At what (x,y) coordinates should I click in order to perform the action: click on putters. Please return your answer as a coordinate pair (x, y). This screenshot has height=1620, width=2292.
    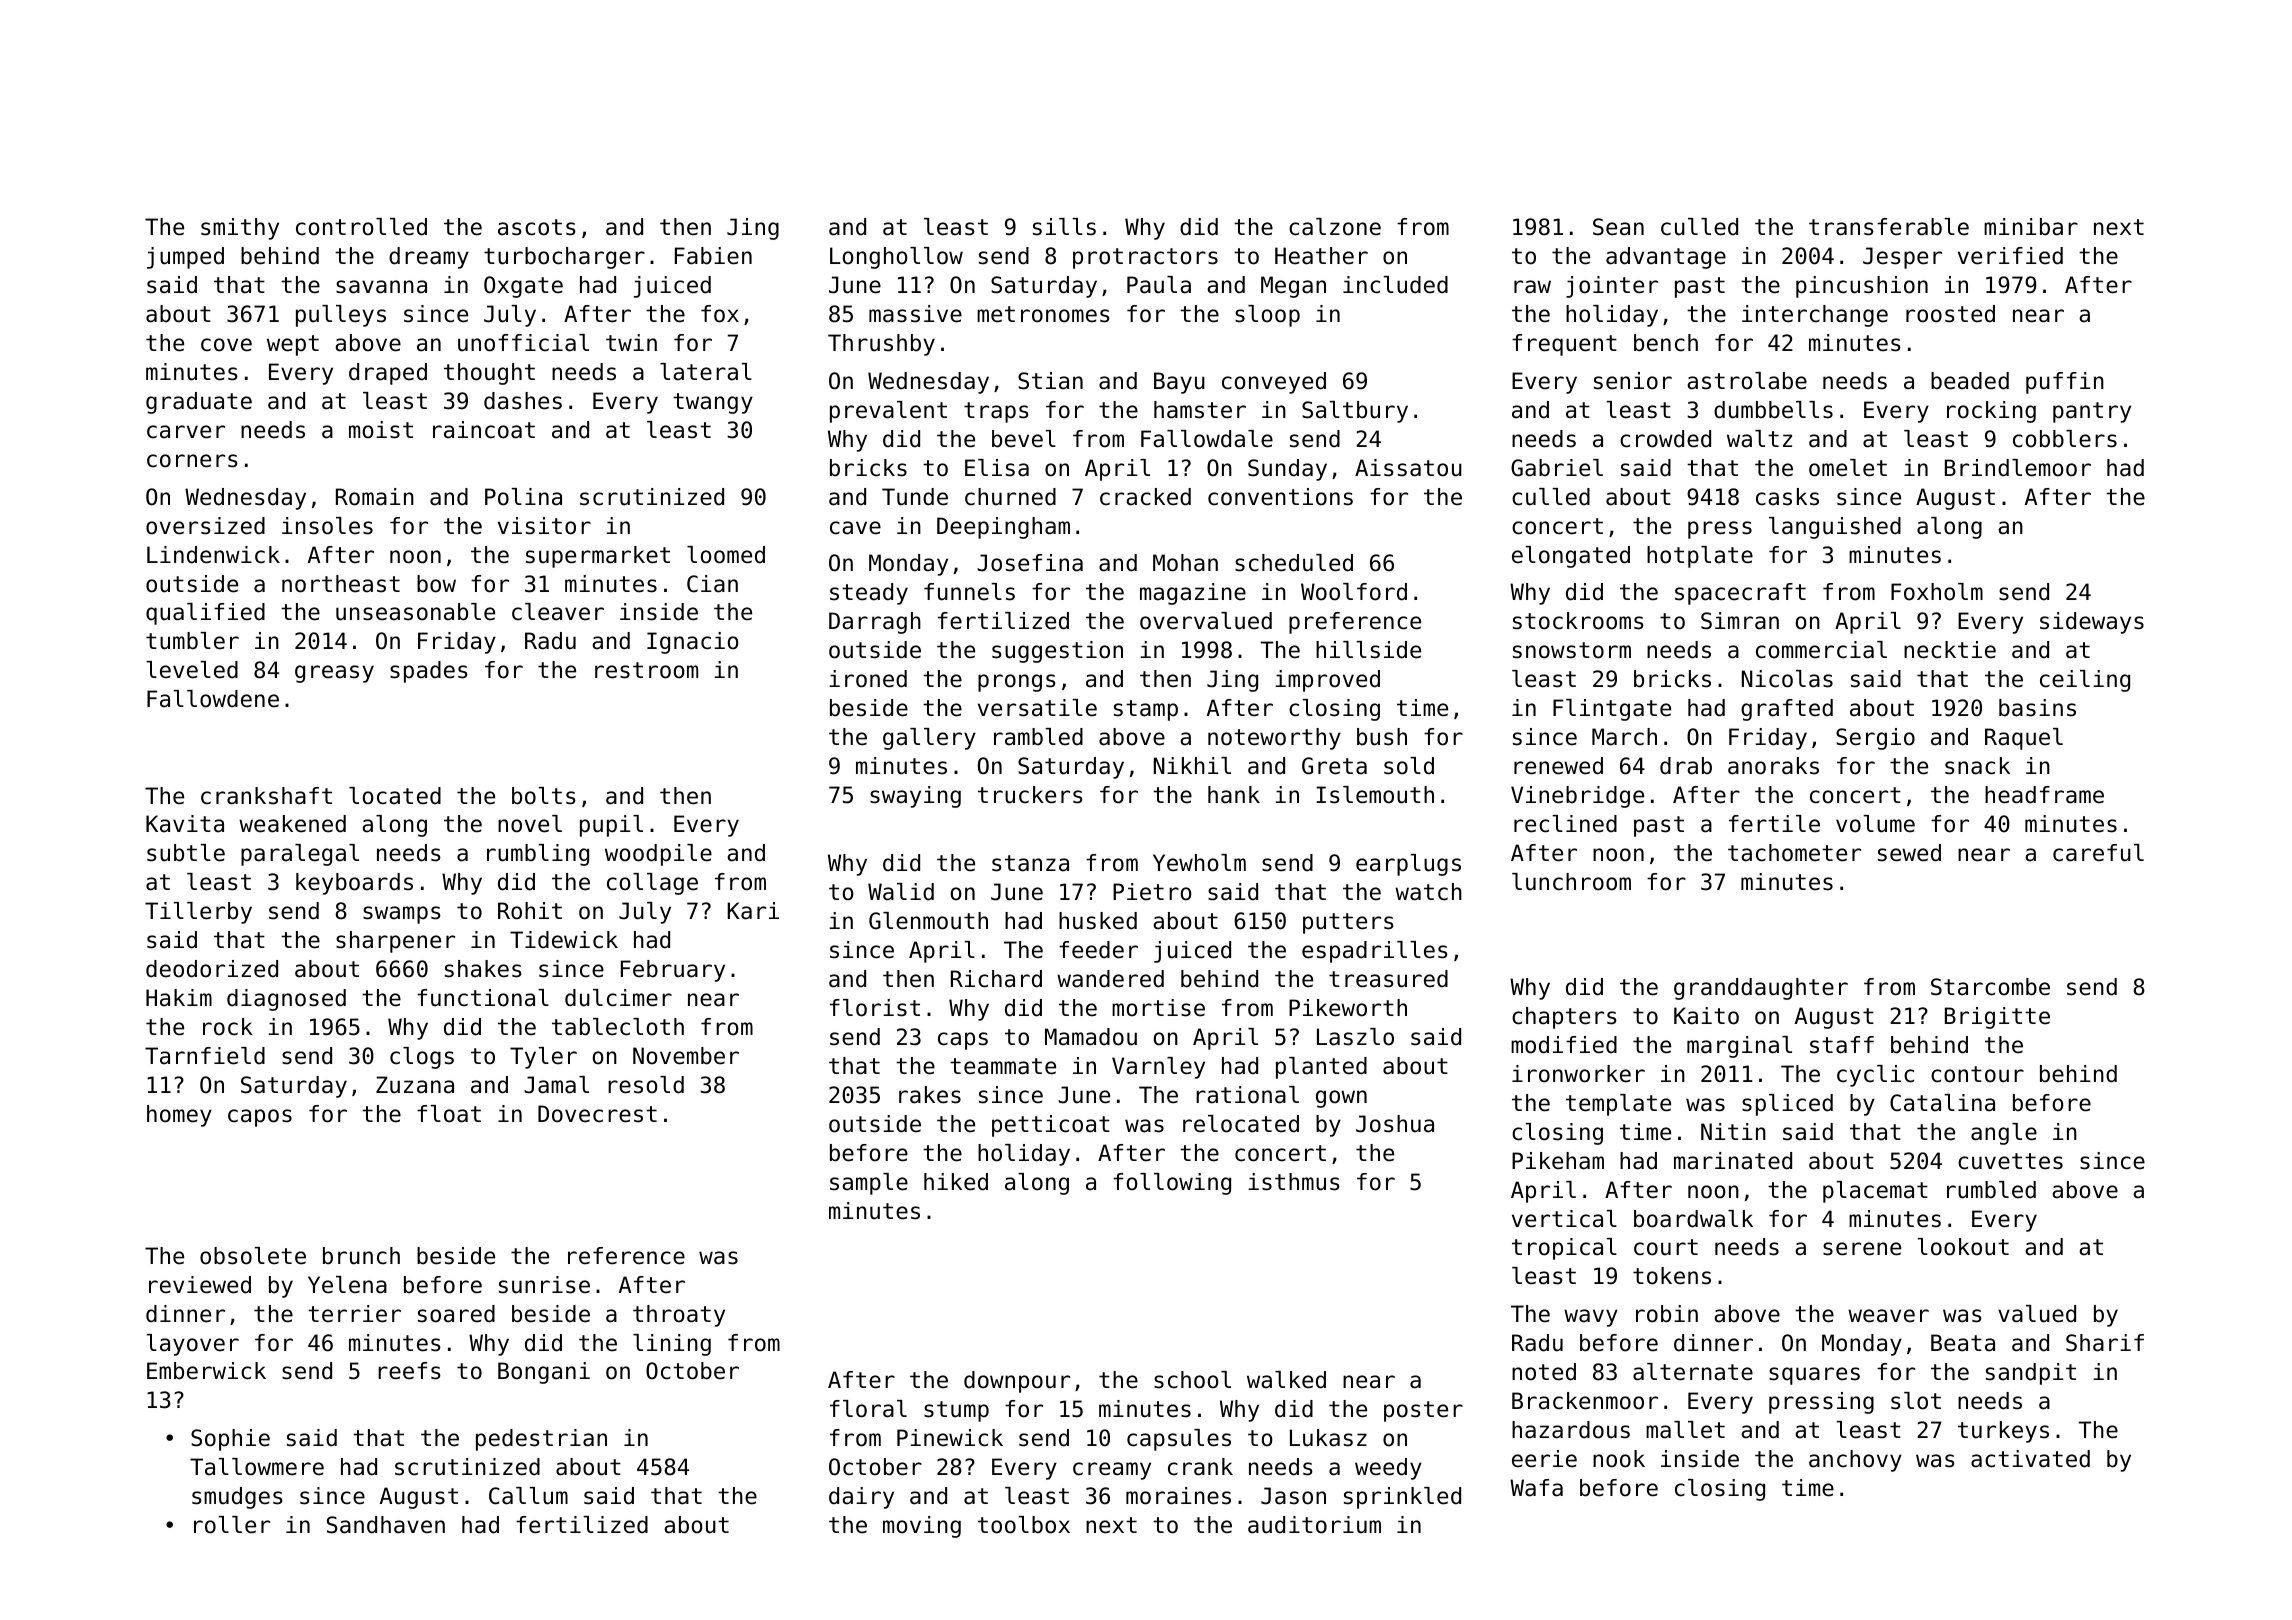
    Looking at the image, I should click on (1348, 923).
